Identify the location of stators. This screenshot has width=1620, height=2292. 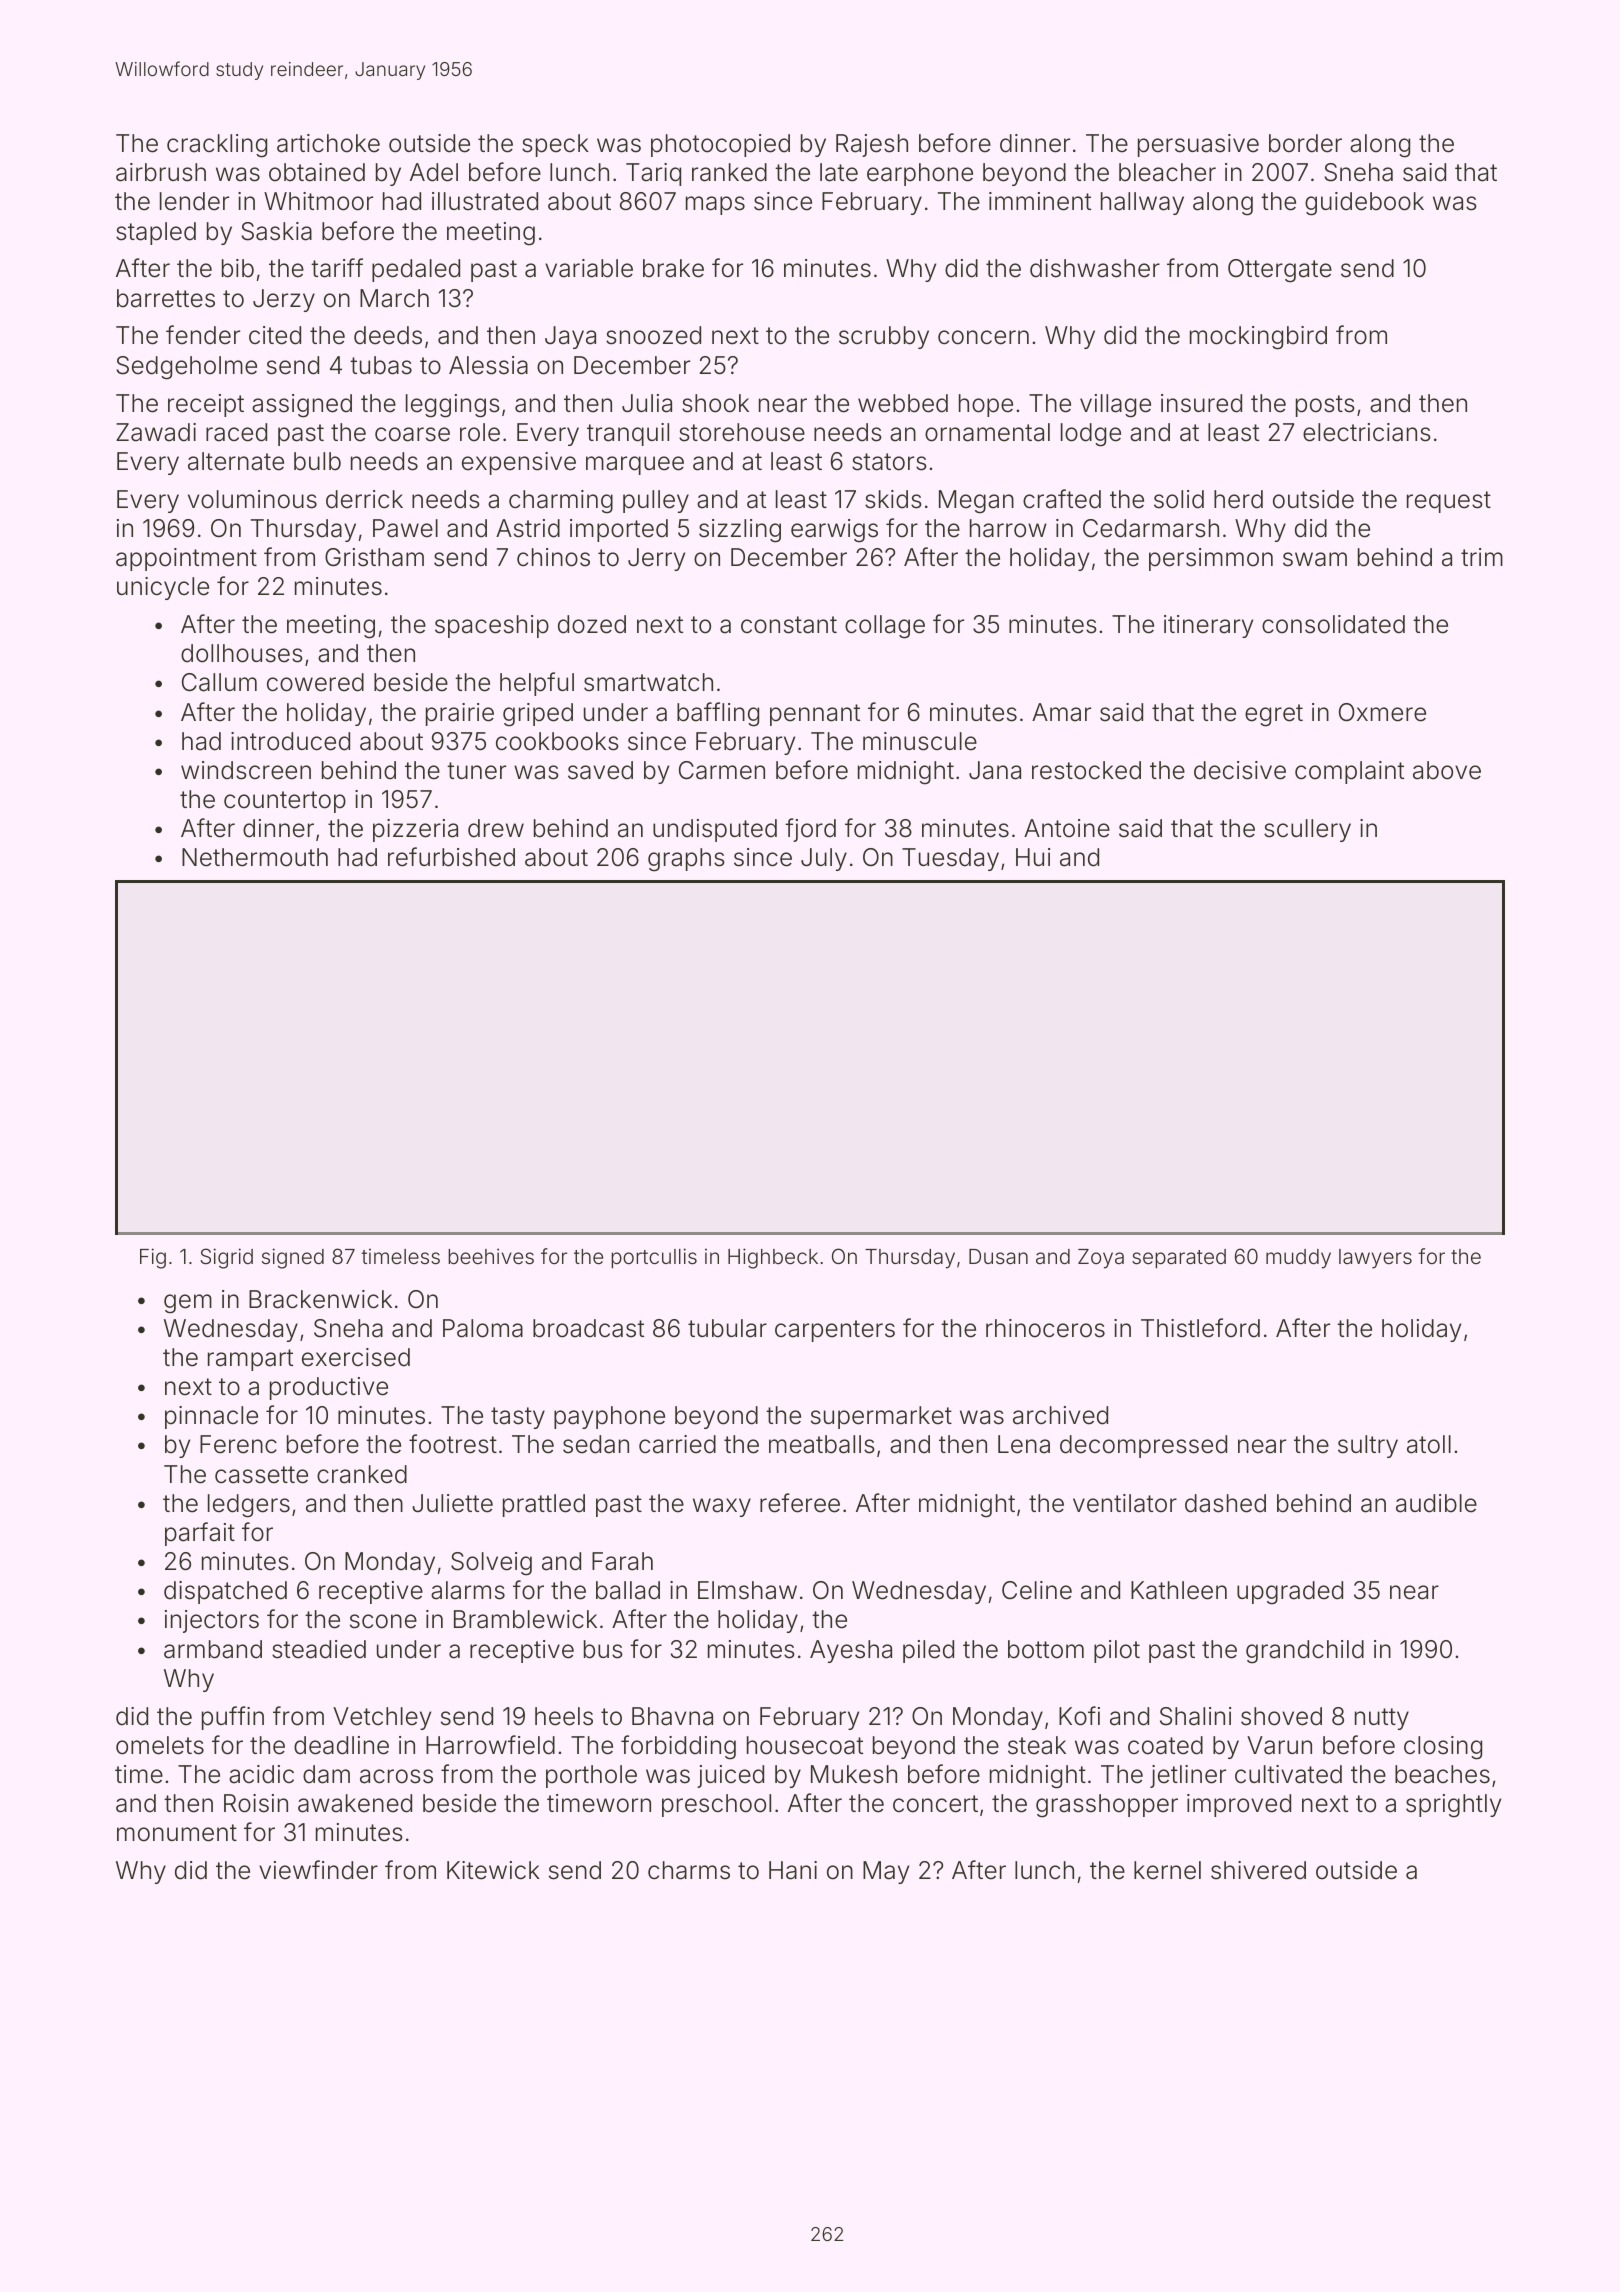
(889, 462).
